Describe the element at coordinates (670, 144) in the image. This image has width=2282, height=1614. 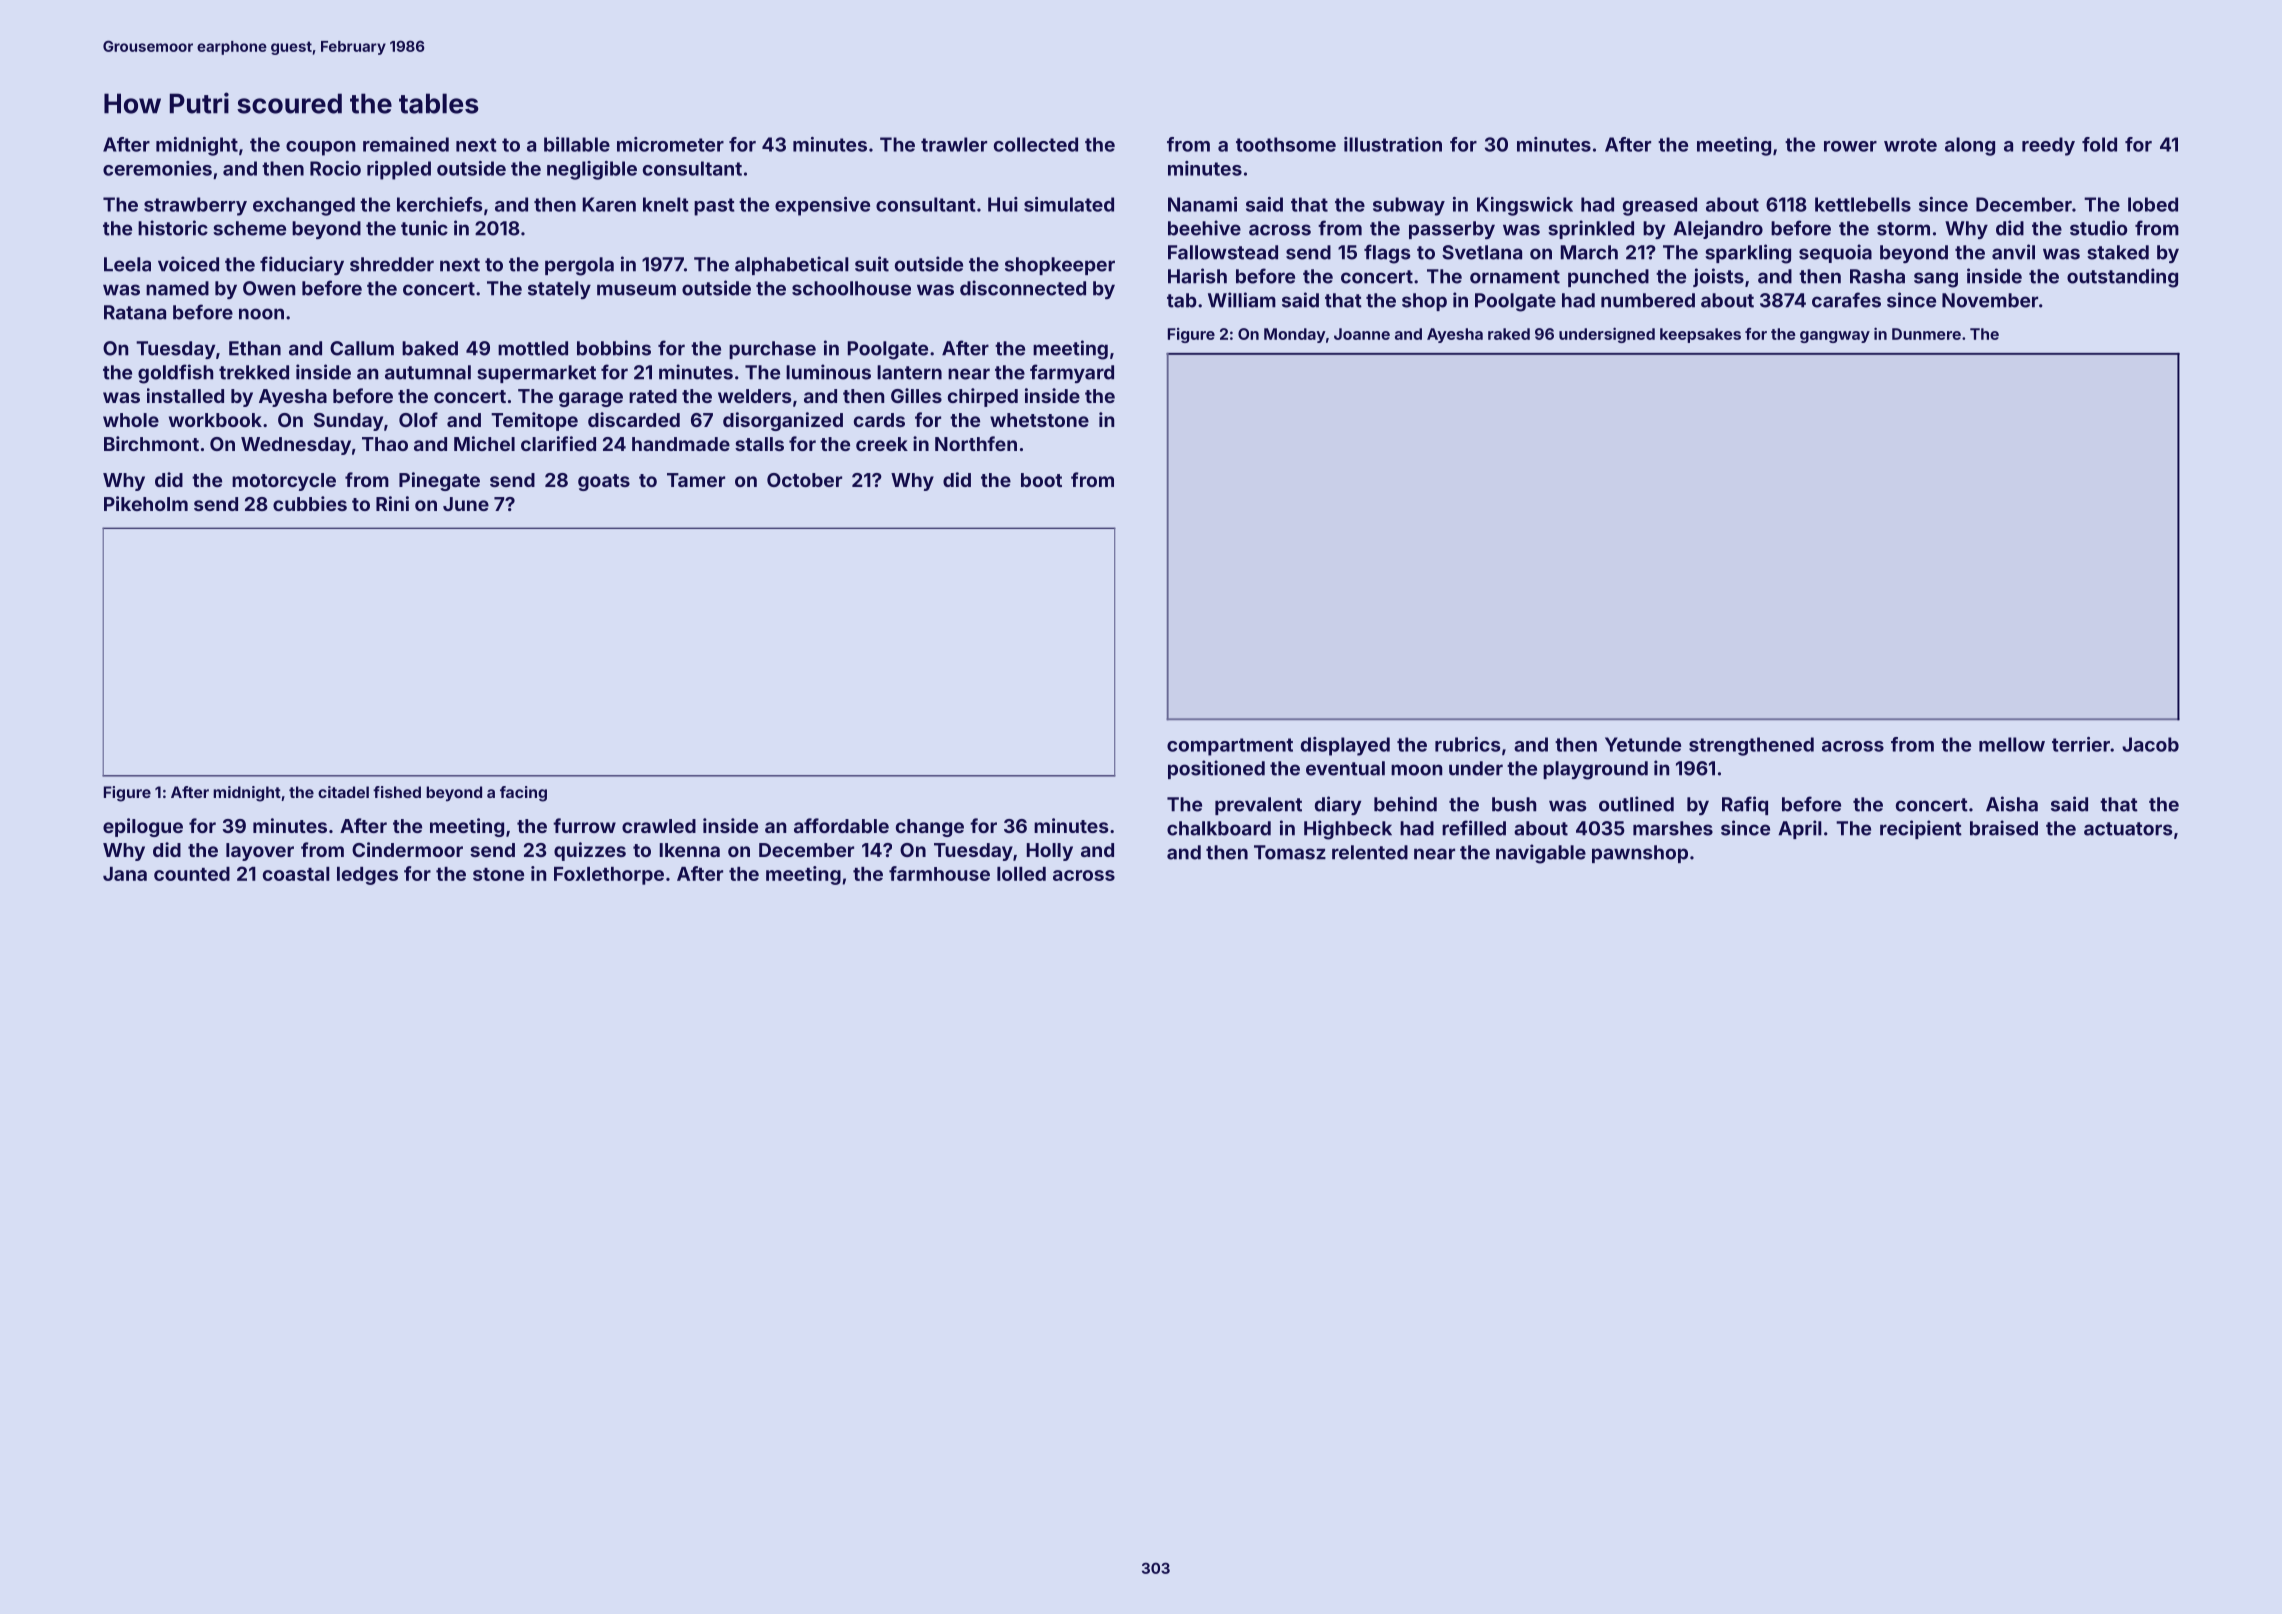
I see `micrometer` at that location.
